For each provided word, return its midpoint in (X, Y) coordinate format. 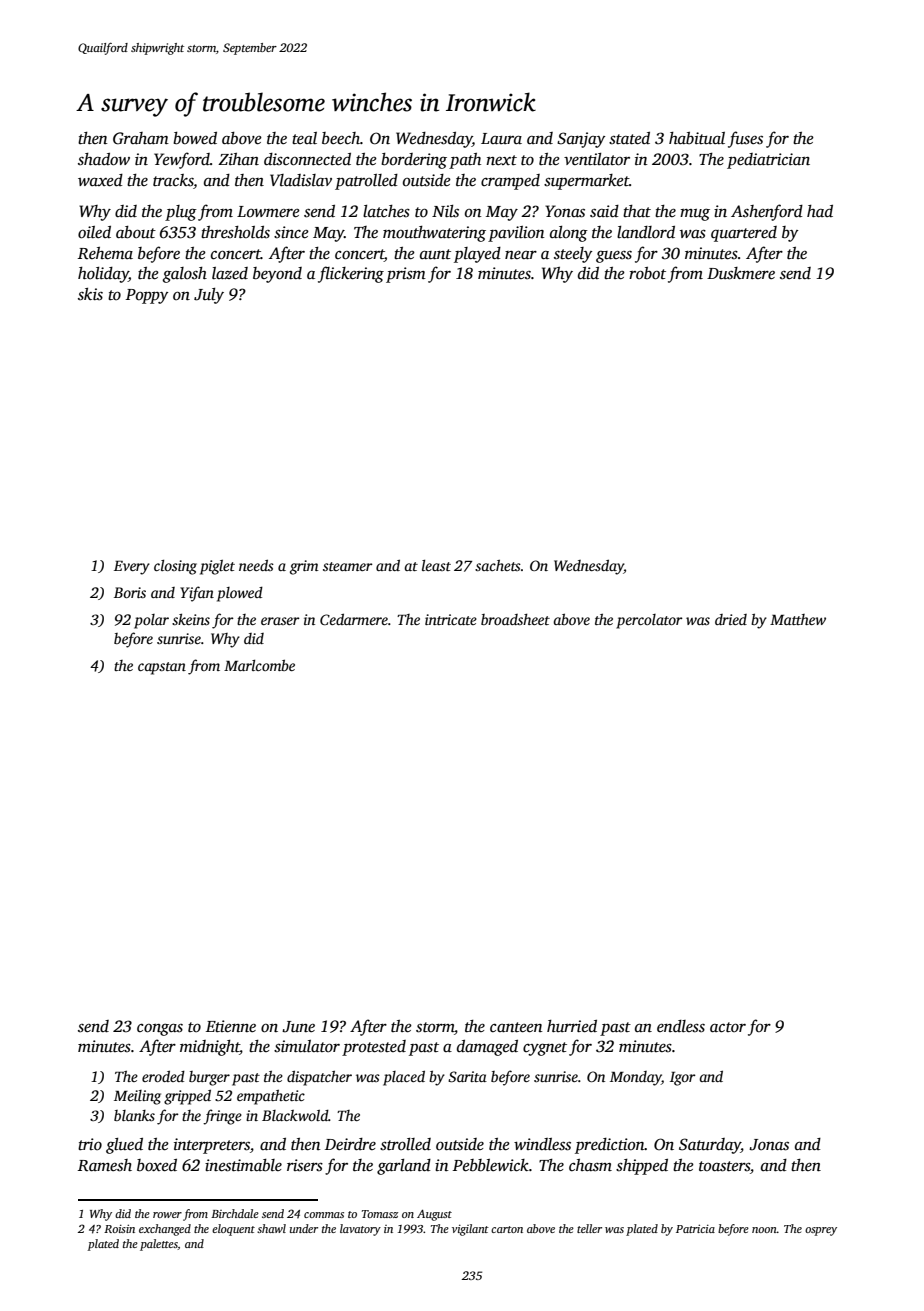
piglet (217, 567)
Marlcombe (259, 665)
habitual (697, 138)
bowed (195, 138)
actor (728, 1027)
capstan (162, 668)
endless (681, 1026)
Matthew (798, 619)
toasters (724, 1166)
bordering (414, 161)
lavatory (360, 1230)
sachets (498, 565)
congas (160, 1029)
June (298, 1027)
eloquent (233, 1230)
